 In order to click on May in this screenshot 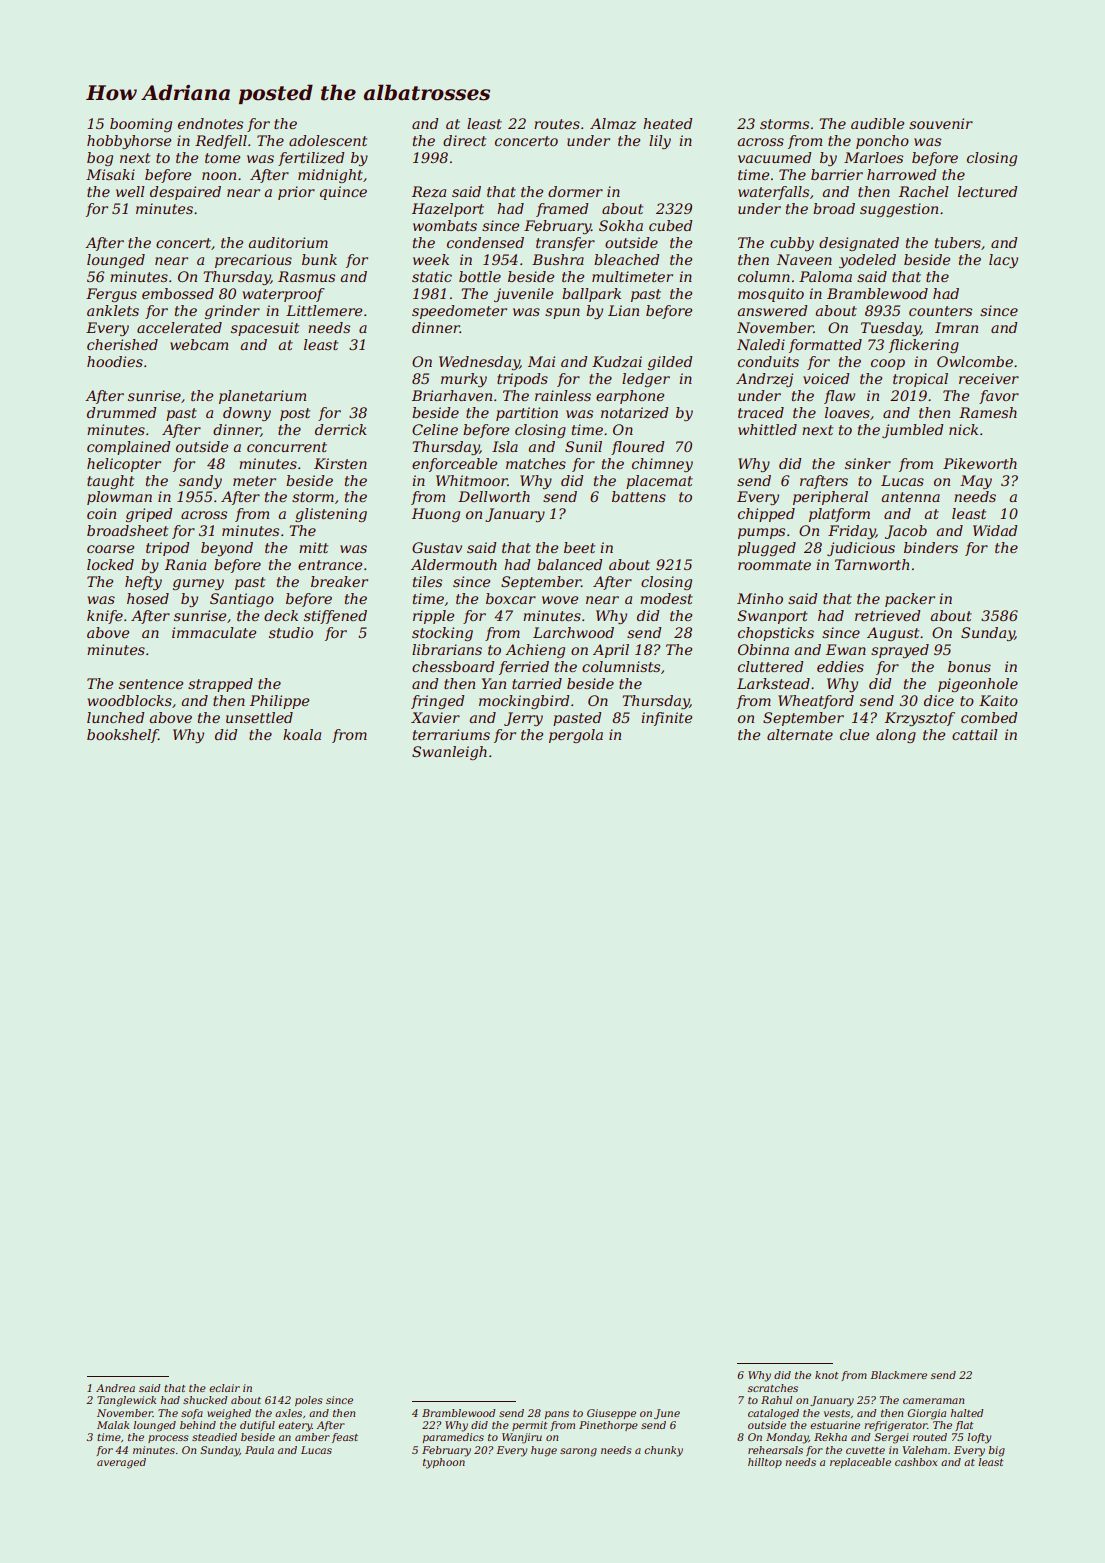, I will do `click(976, 482)`.
